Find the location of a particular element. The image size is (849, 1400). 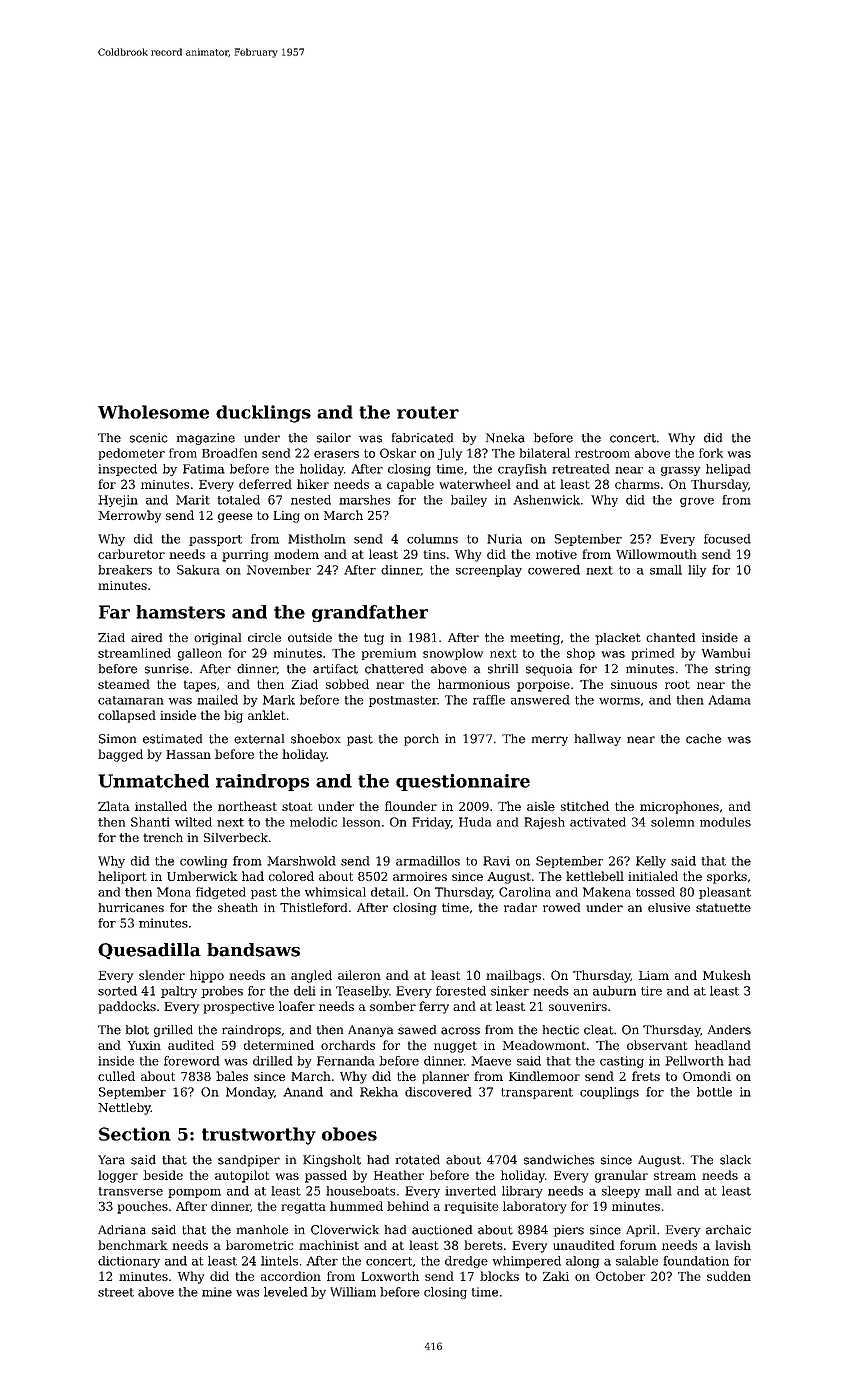

pedometer is located at coordinates (132, 454).
